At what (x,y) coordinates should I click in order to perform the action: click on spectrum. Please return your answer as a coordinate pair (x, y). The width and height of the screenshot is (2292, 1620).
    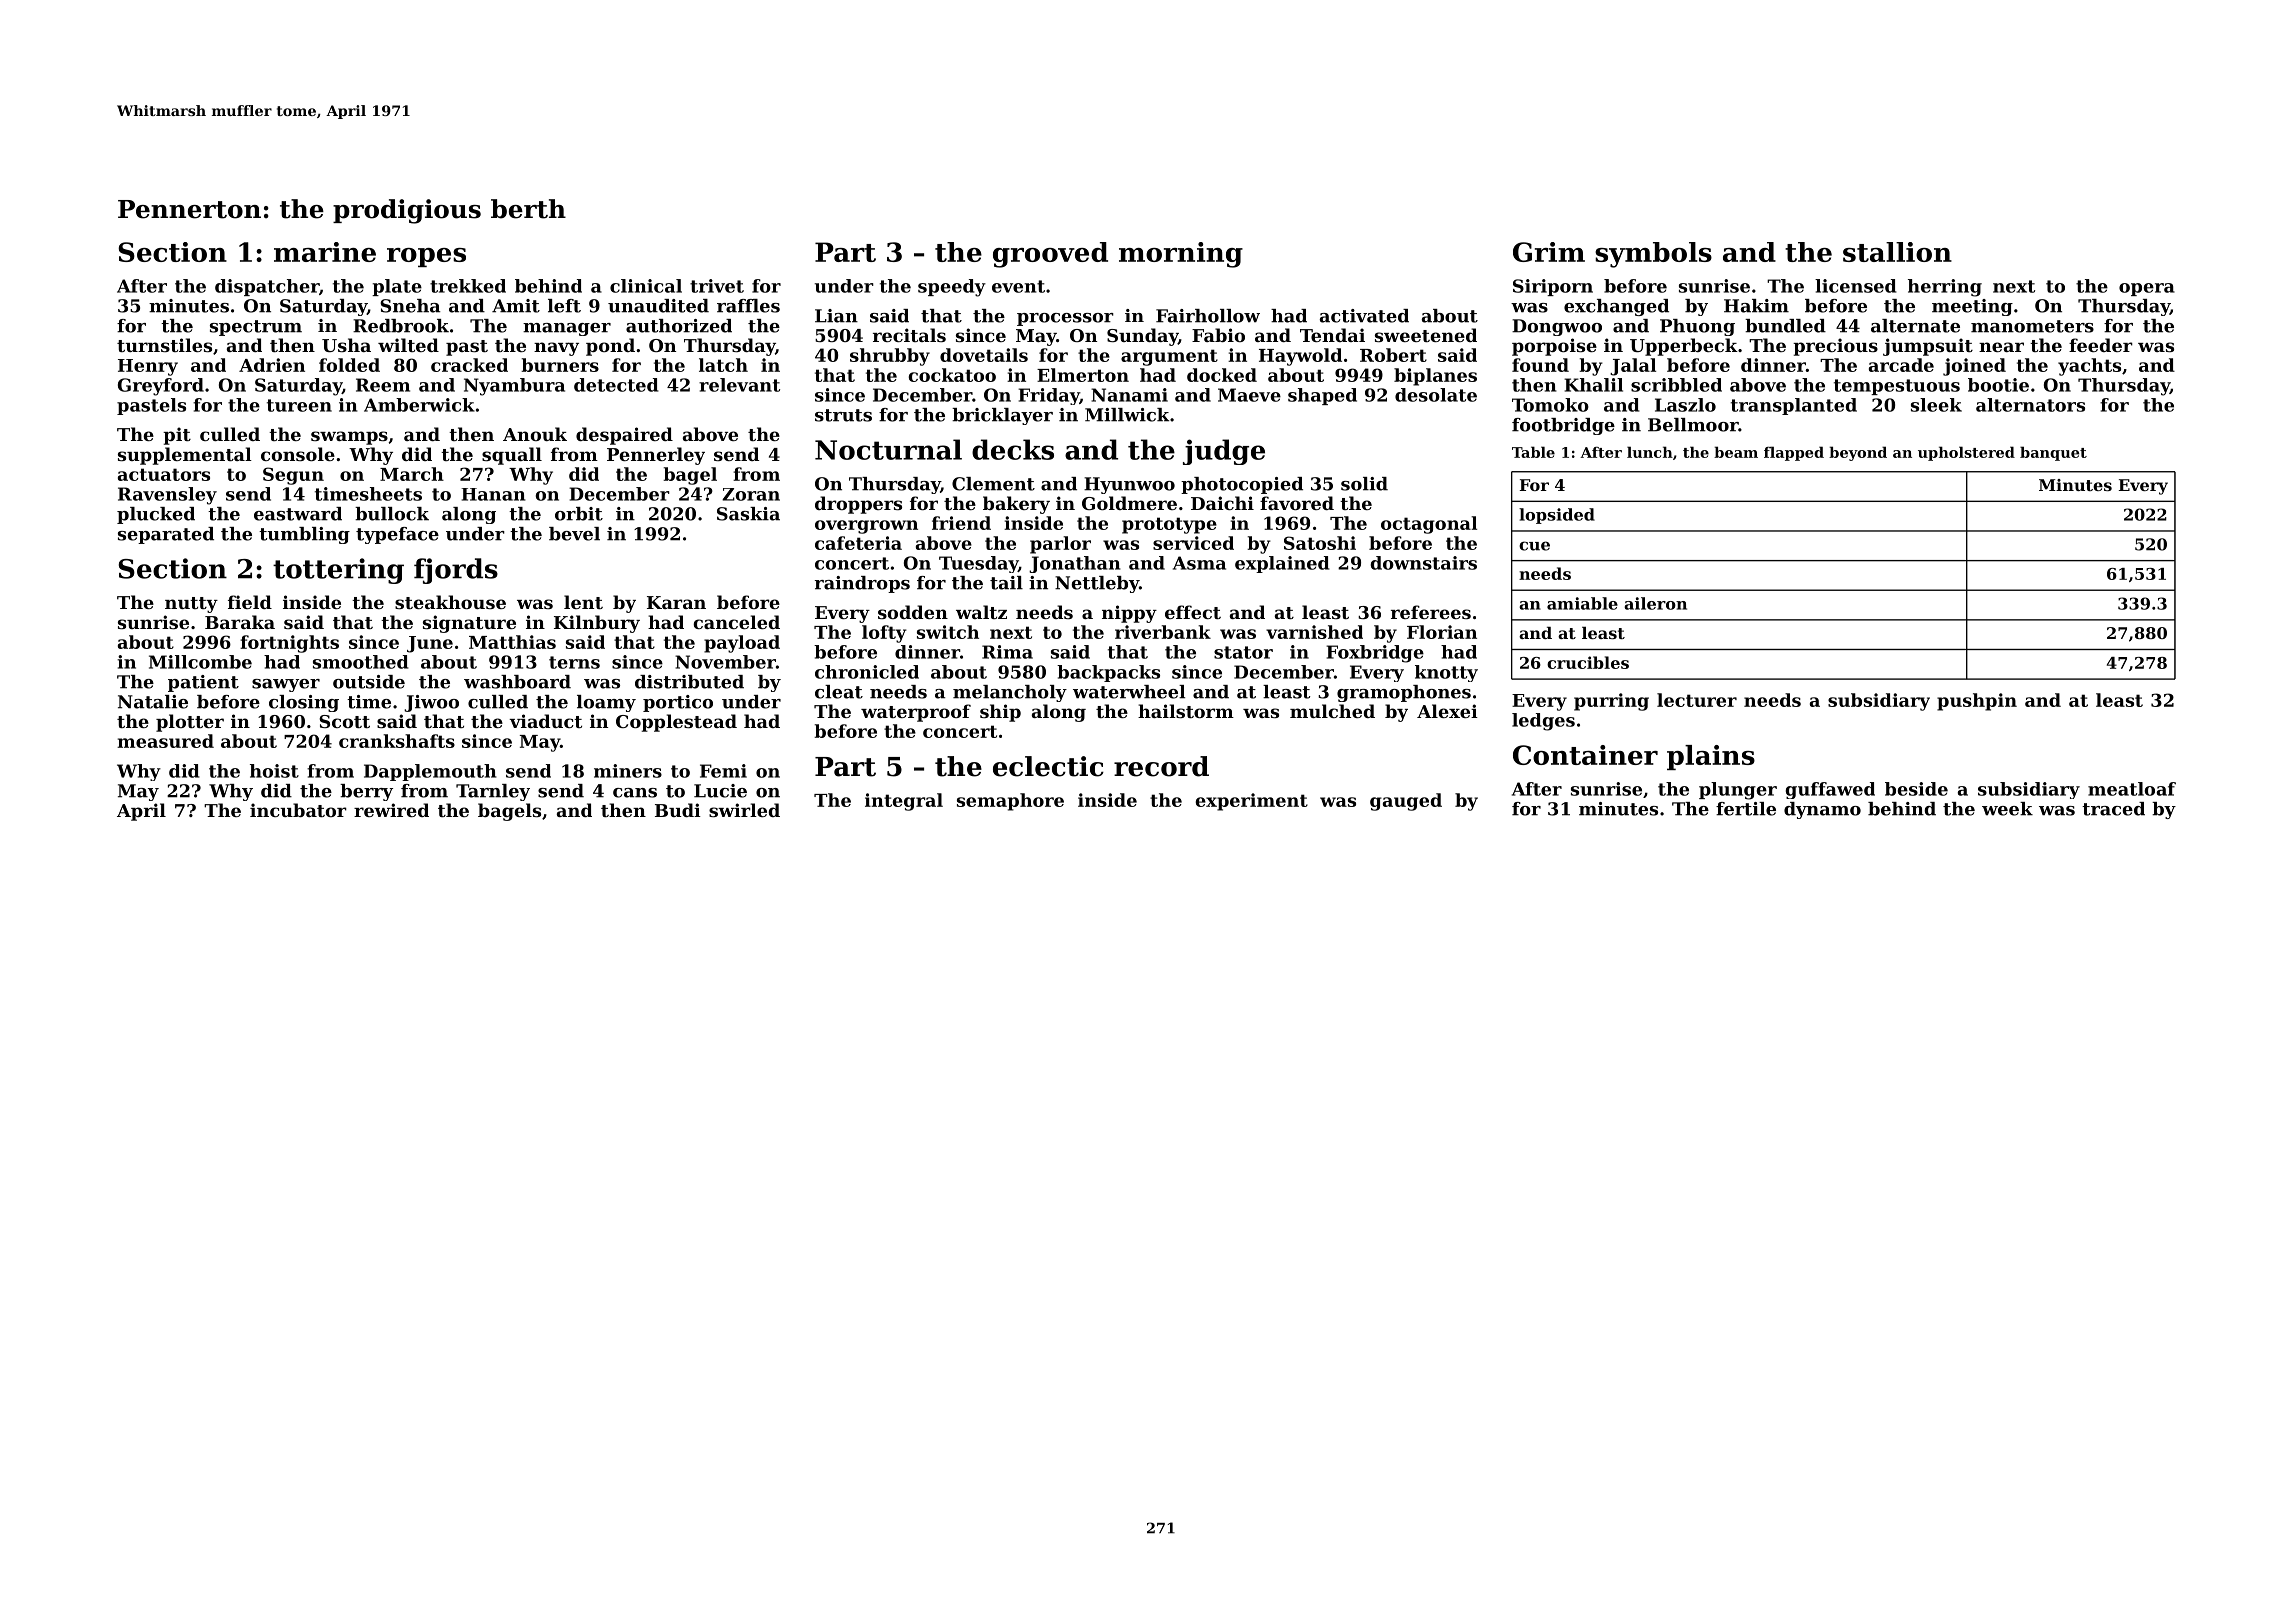
    Looking at the image, I should click on (256, 328).
